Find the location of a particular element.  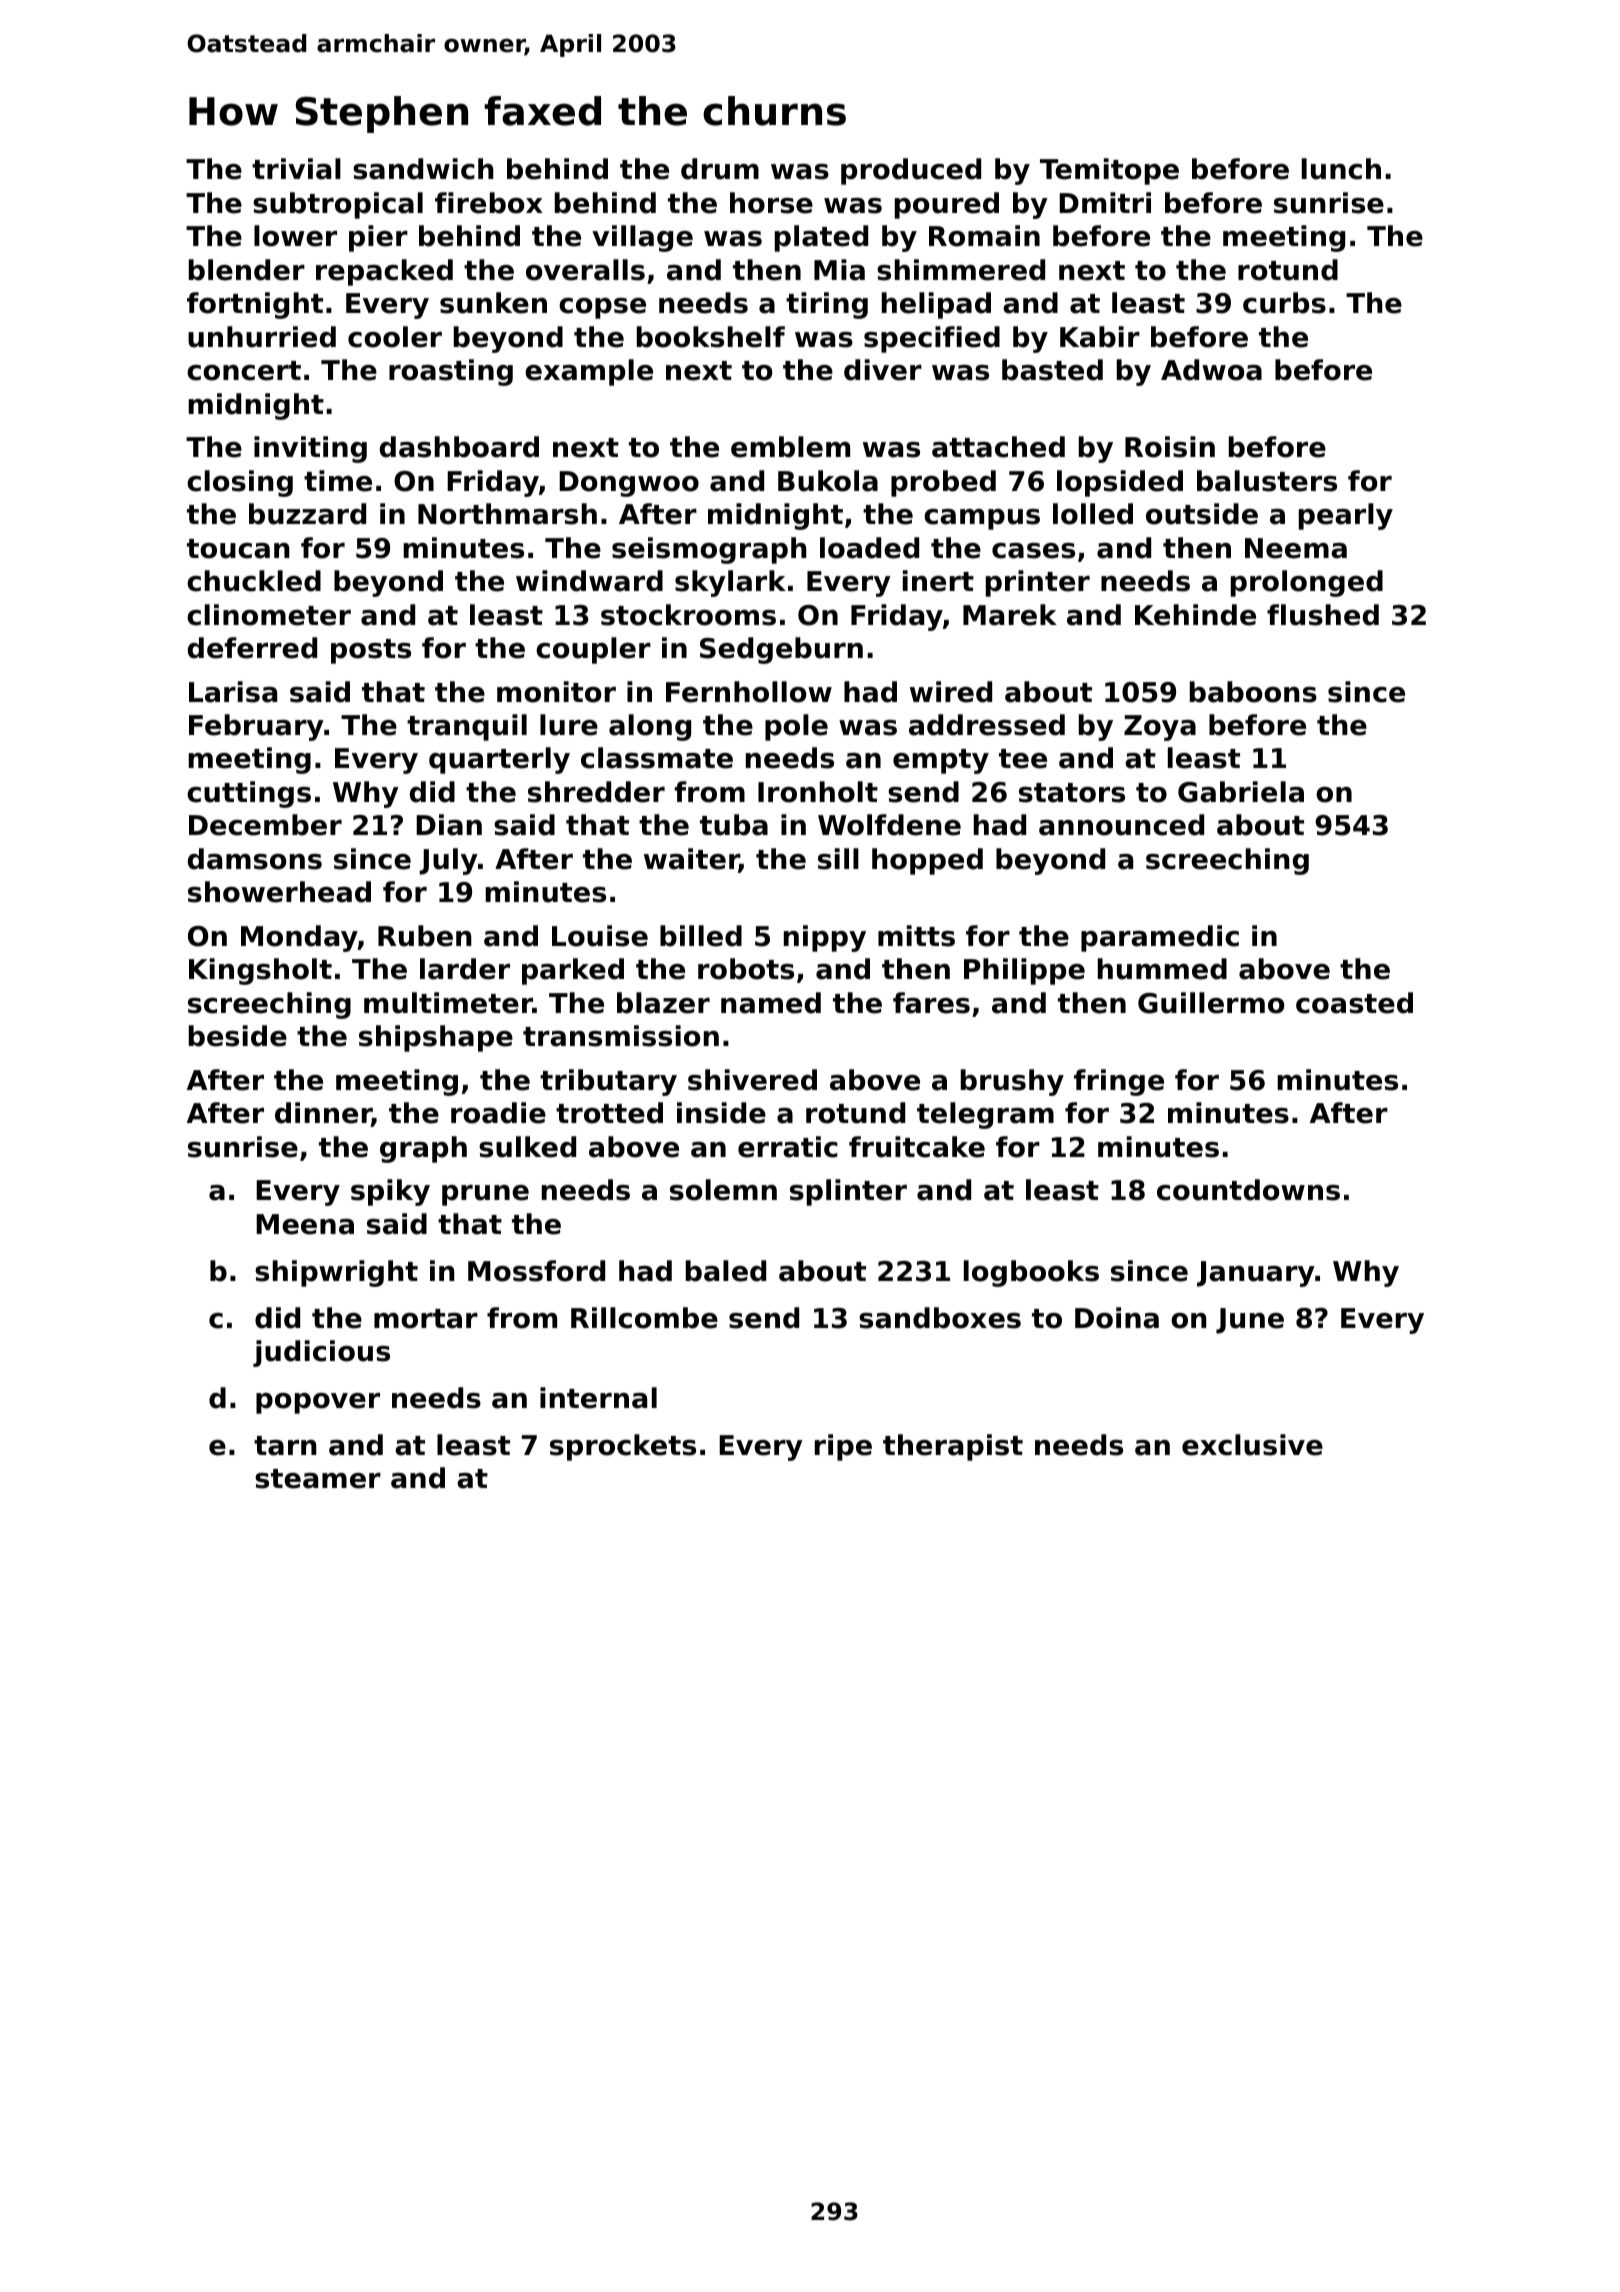

lunch is located at coordinates (1341, 169).
